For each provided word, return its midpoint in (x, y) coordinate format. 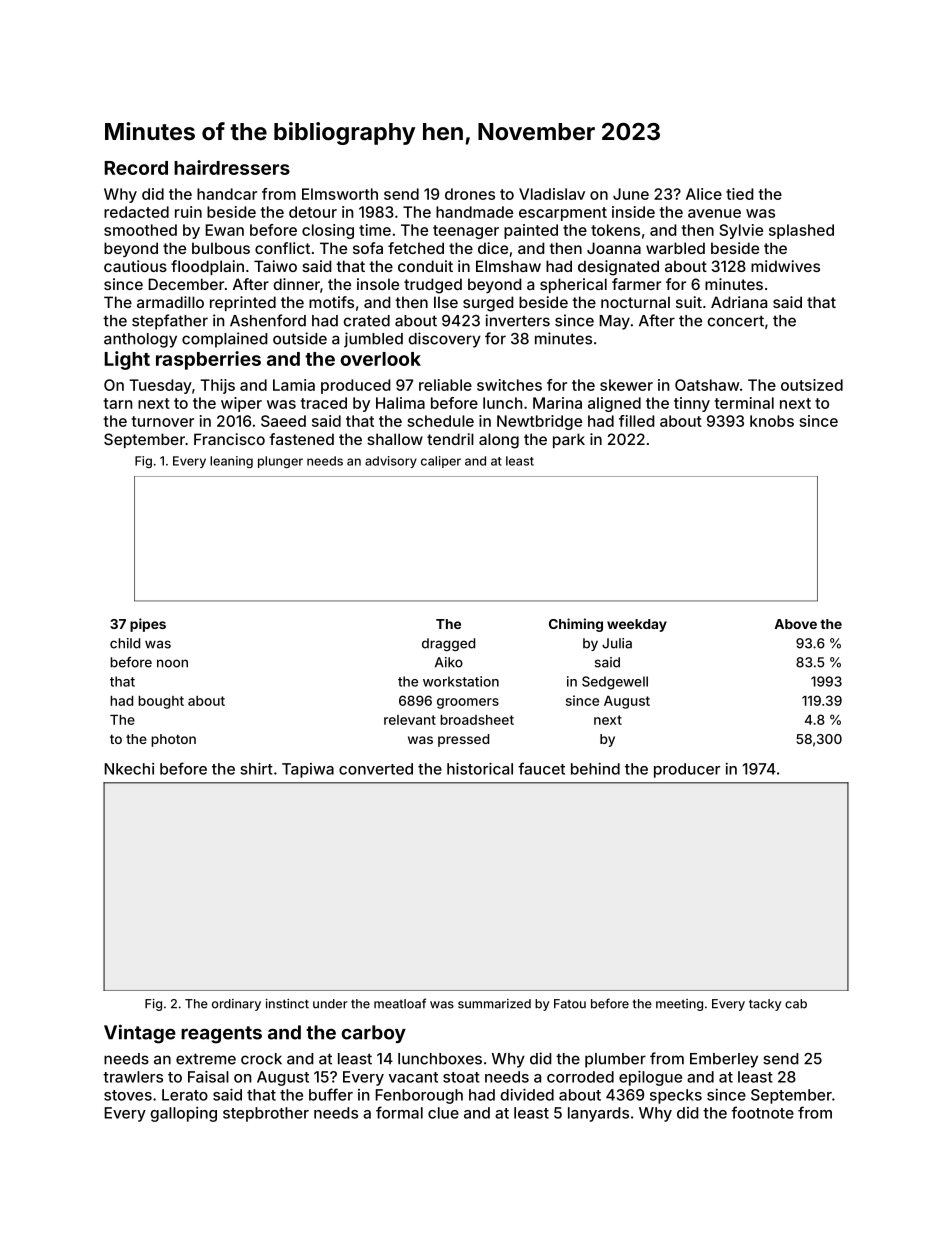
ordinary (236, 1005)
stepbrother (266, 1114)
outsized (812, 385)
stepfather (170, 322)
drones (470, 194)
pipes (148, 625)
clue (443, 1113)
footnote (762, 1112)
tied (740, 194)
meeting (679, 1005)
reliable (445, 385)
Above (795, 624)
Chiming (576, 625)
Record (136, 168)
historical (480, 769)
